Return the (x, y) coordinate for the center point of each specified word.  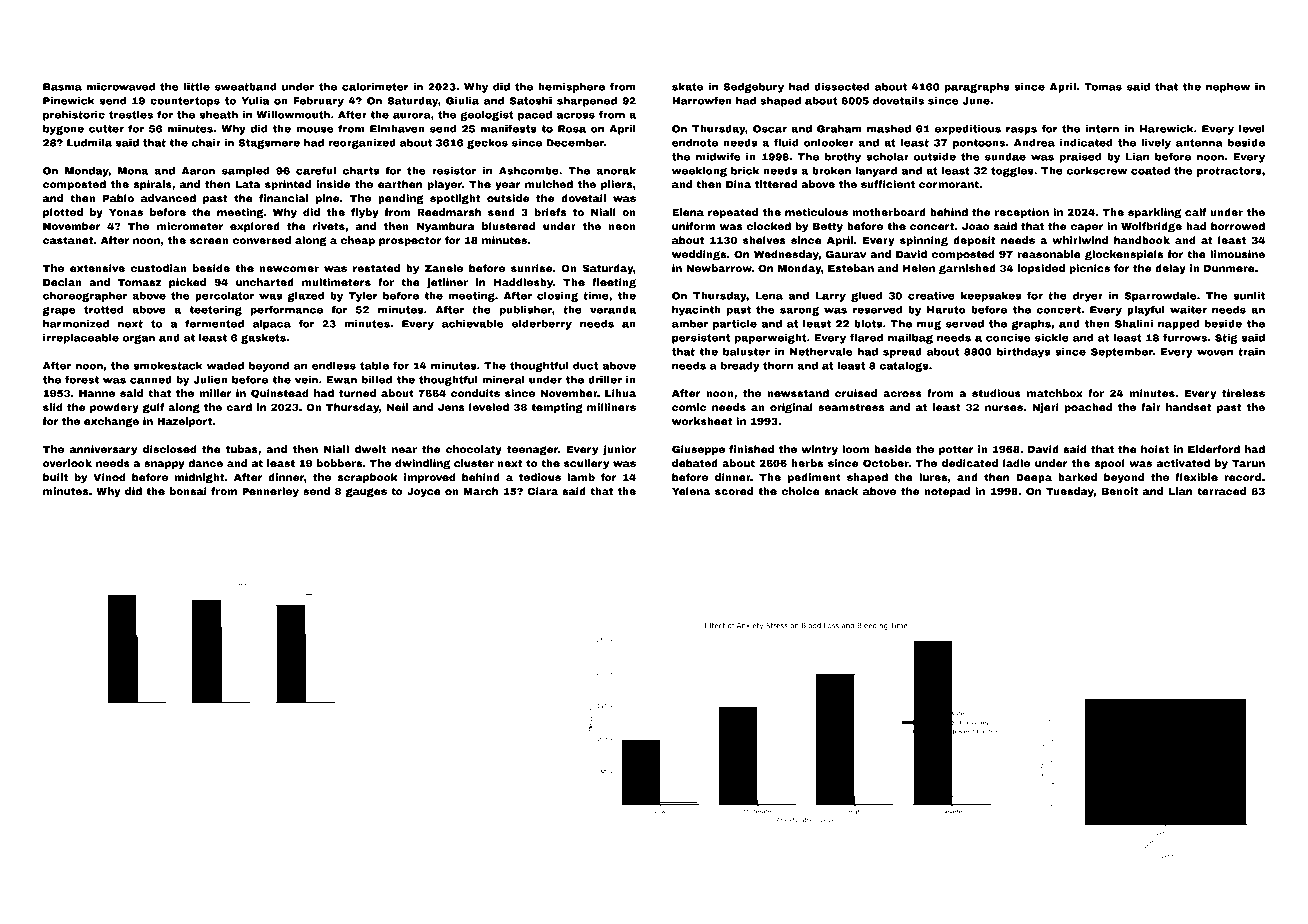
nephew (1228, 88)
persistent (701, 339)
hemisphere (571, 88)
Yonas (126, 212)
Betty (828, 227)
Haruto (946, 310)
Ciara (543, 491)
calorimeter (375, 87)
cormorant (949, 184)
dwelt (370, 449)
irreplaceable (81, 339)
